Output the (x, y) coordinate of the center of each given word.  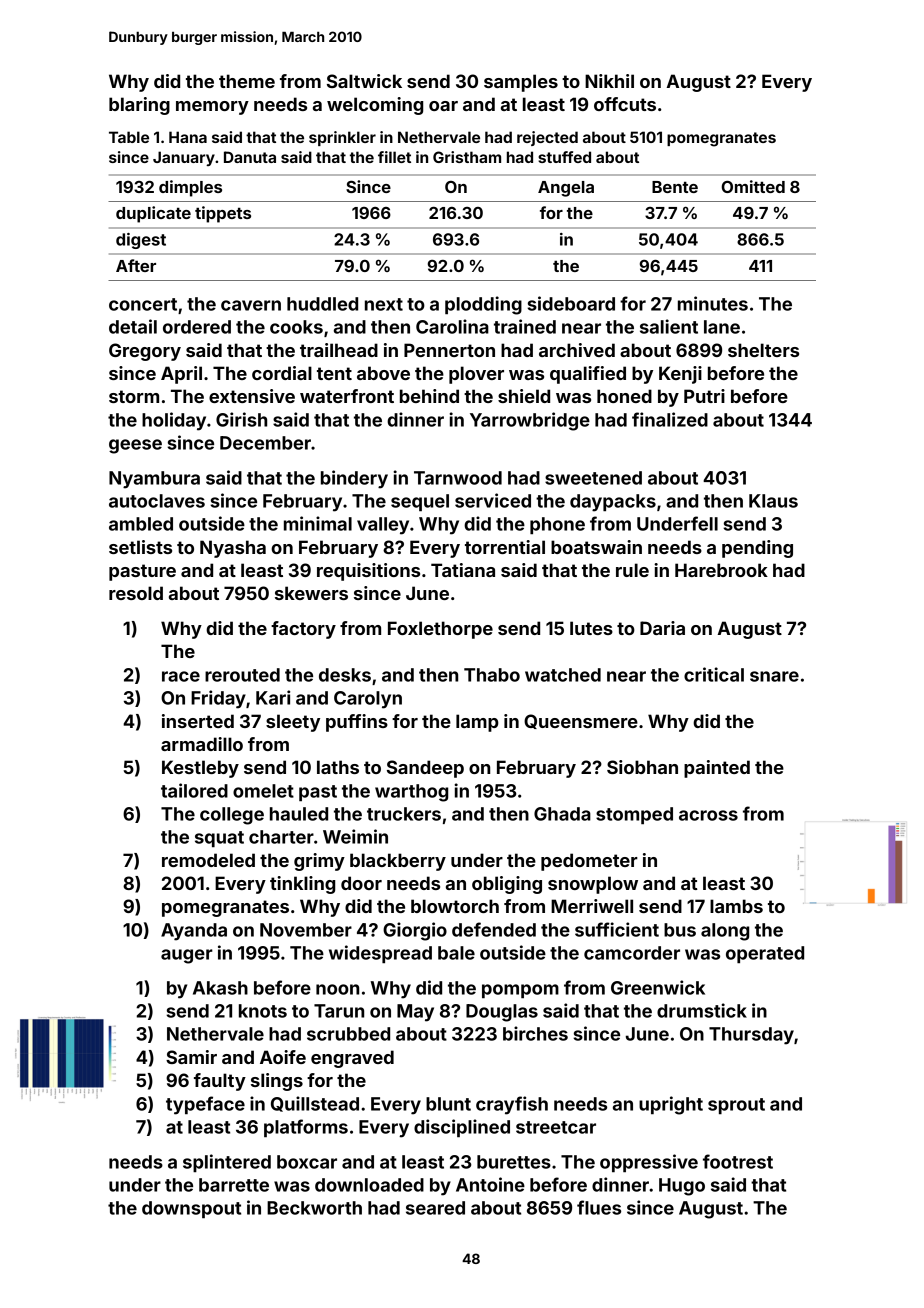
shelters (763, 350)
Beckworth (314, 1208)
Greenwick (658, 987)
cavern (251, 305)
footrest (738, 1161)
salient (669, 326)
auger (187, 956)
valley (383, 526)
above (383, 373)
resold (136, 593)
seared (435, 1208)
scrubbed (348, 1034)
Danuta (250, 157)
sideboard (571, 303)
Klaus (773, 501)
